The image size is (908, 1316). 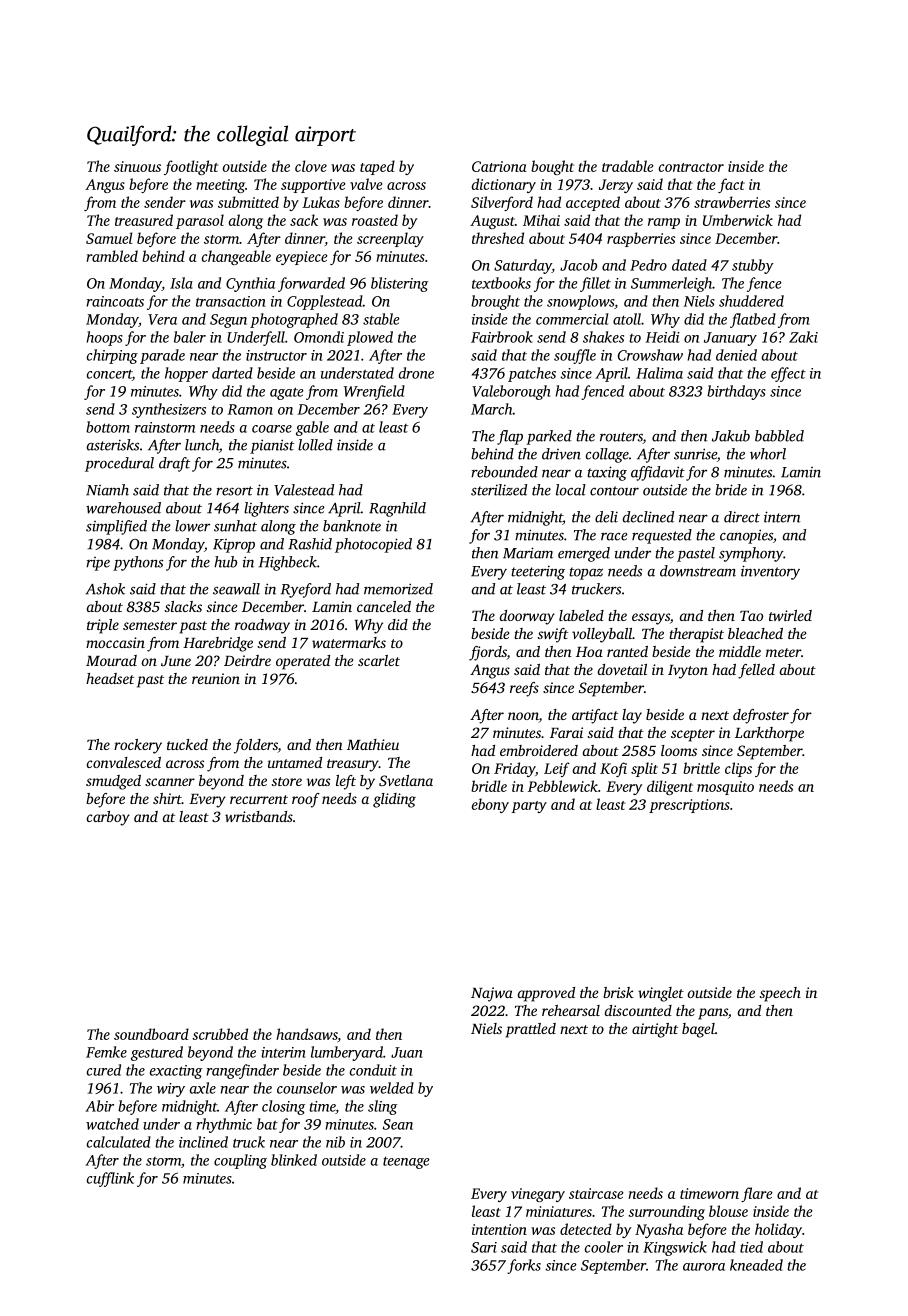 What do you see at coordinates (137, 166) in the screenshot?
I see `sinuous` at bounding box center [137, 166].
